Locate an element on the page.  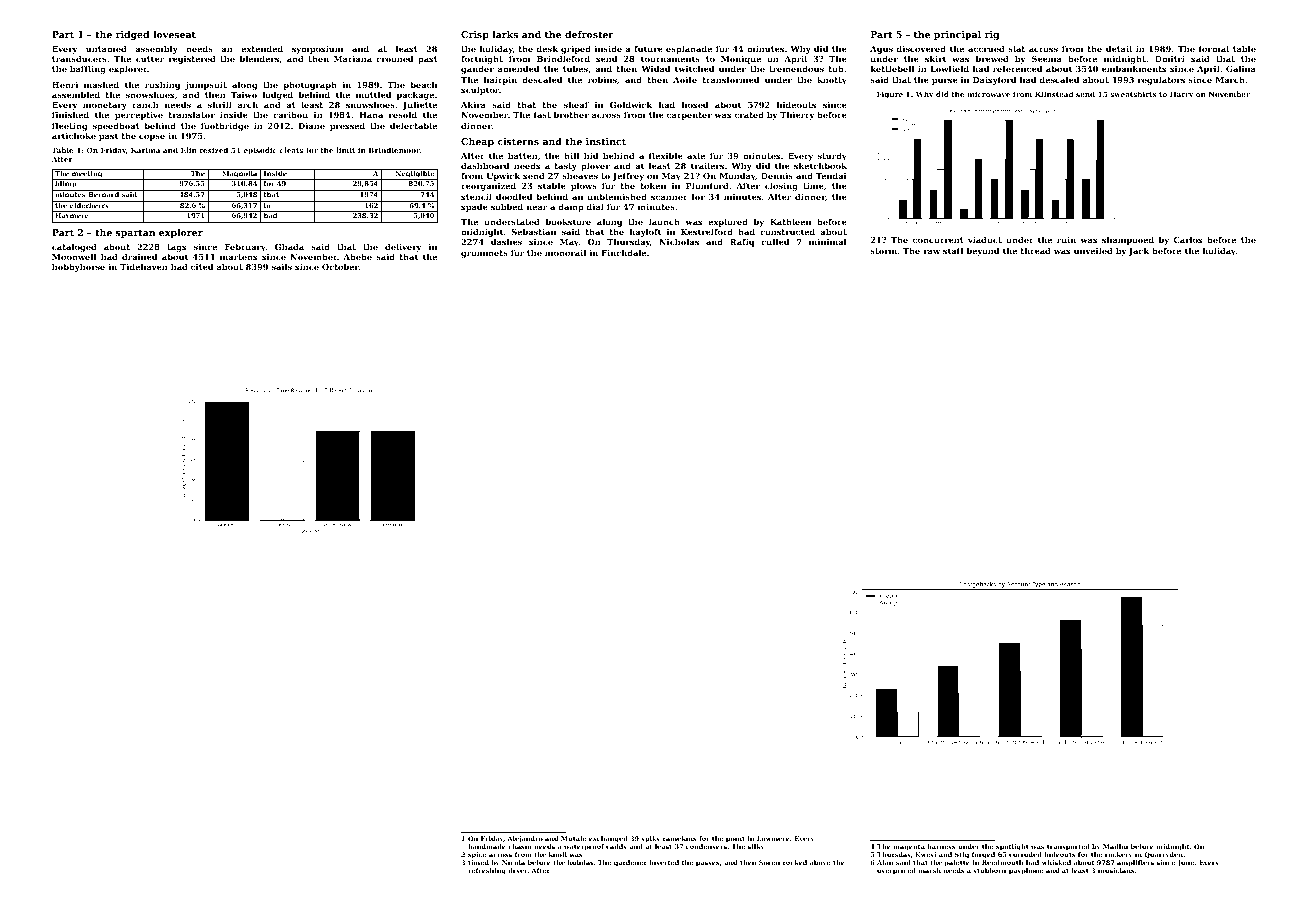
Jack is located at coordinates (1138, 251).
